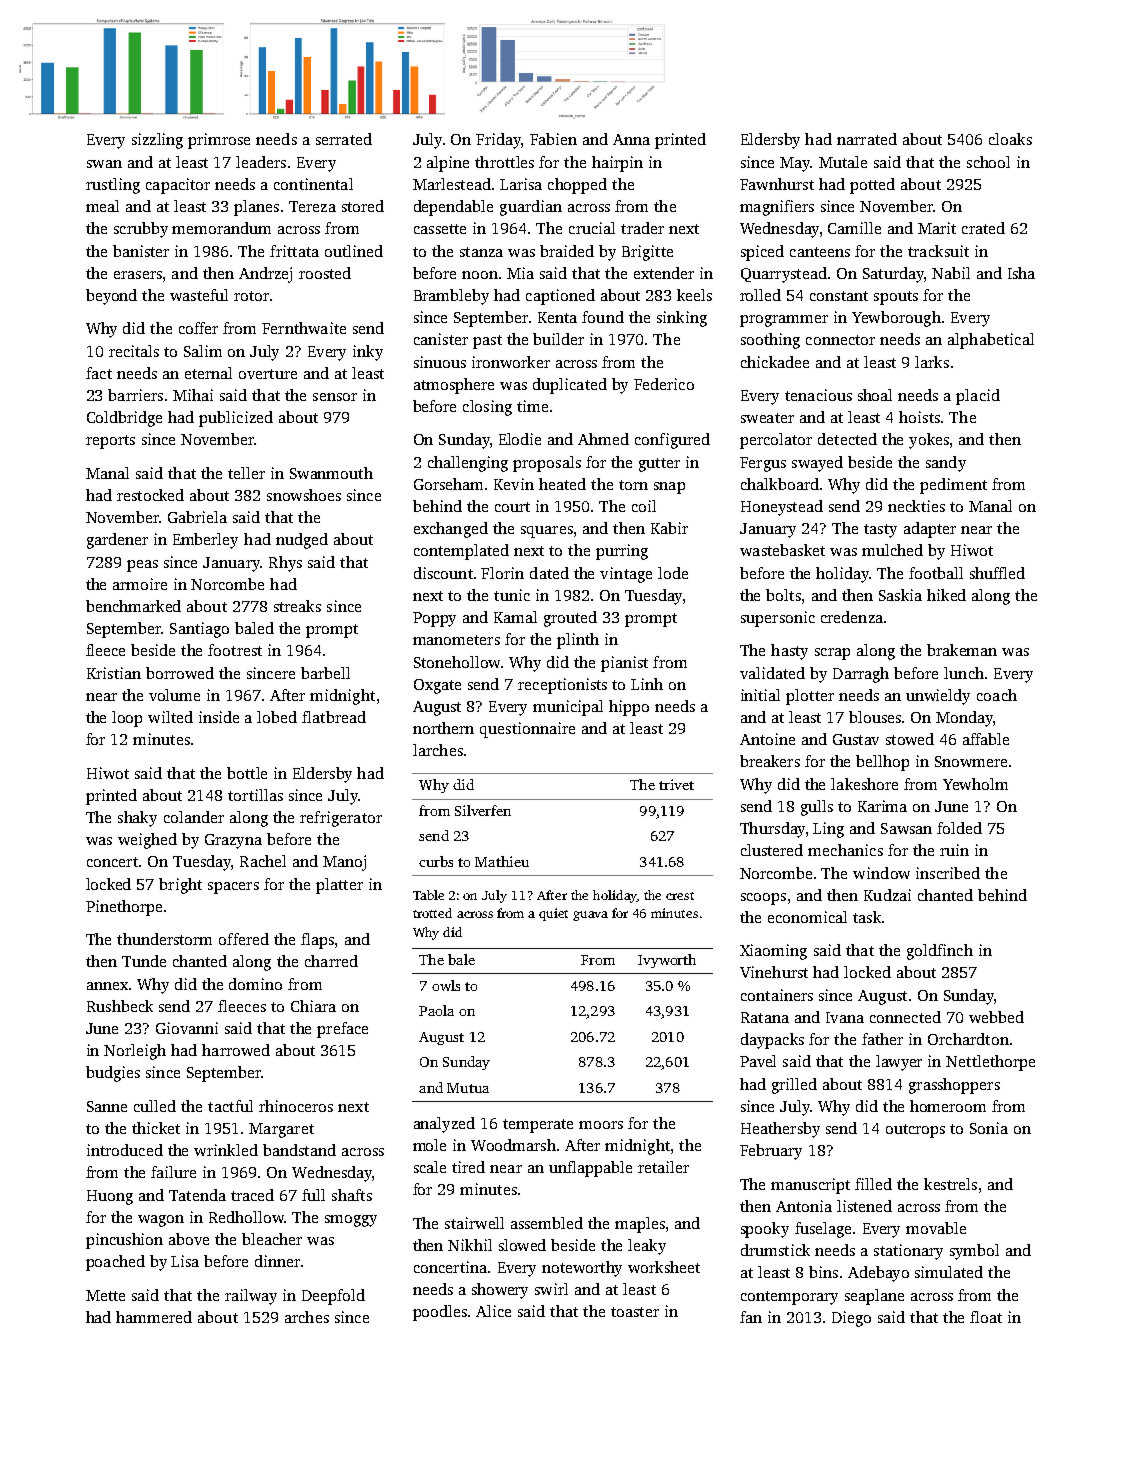 The width and height of the screenshot is (1126, 1457). Describe the element at coordinates (988, 162) in the screenshot. I see `school` at that location.
